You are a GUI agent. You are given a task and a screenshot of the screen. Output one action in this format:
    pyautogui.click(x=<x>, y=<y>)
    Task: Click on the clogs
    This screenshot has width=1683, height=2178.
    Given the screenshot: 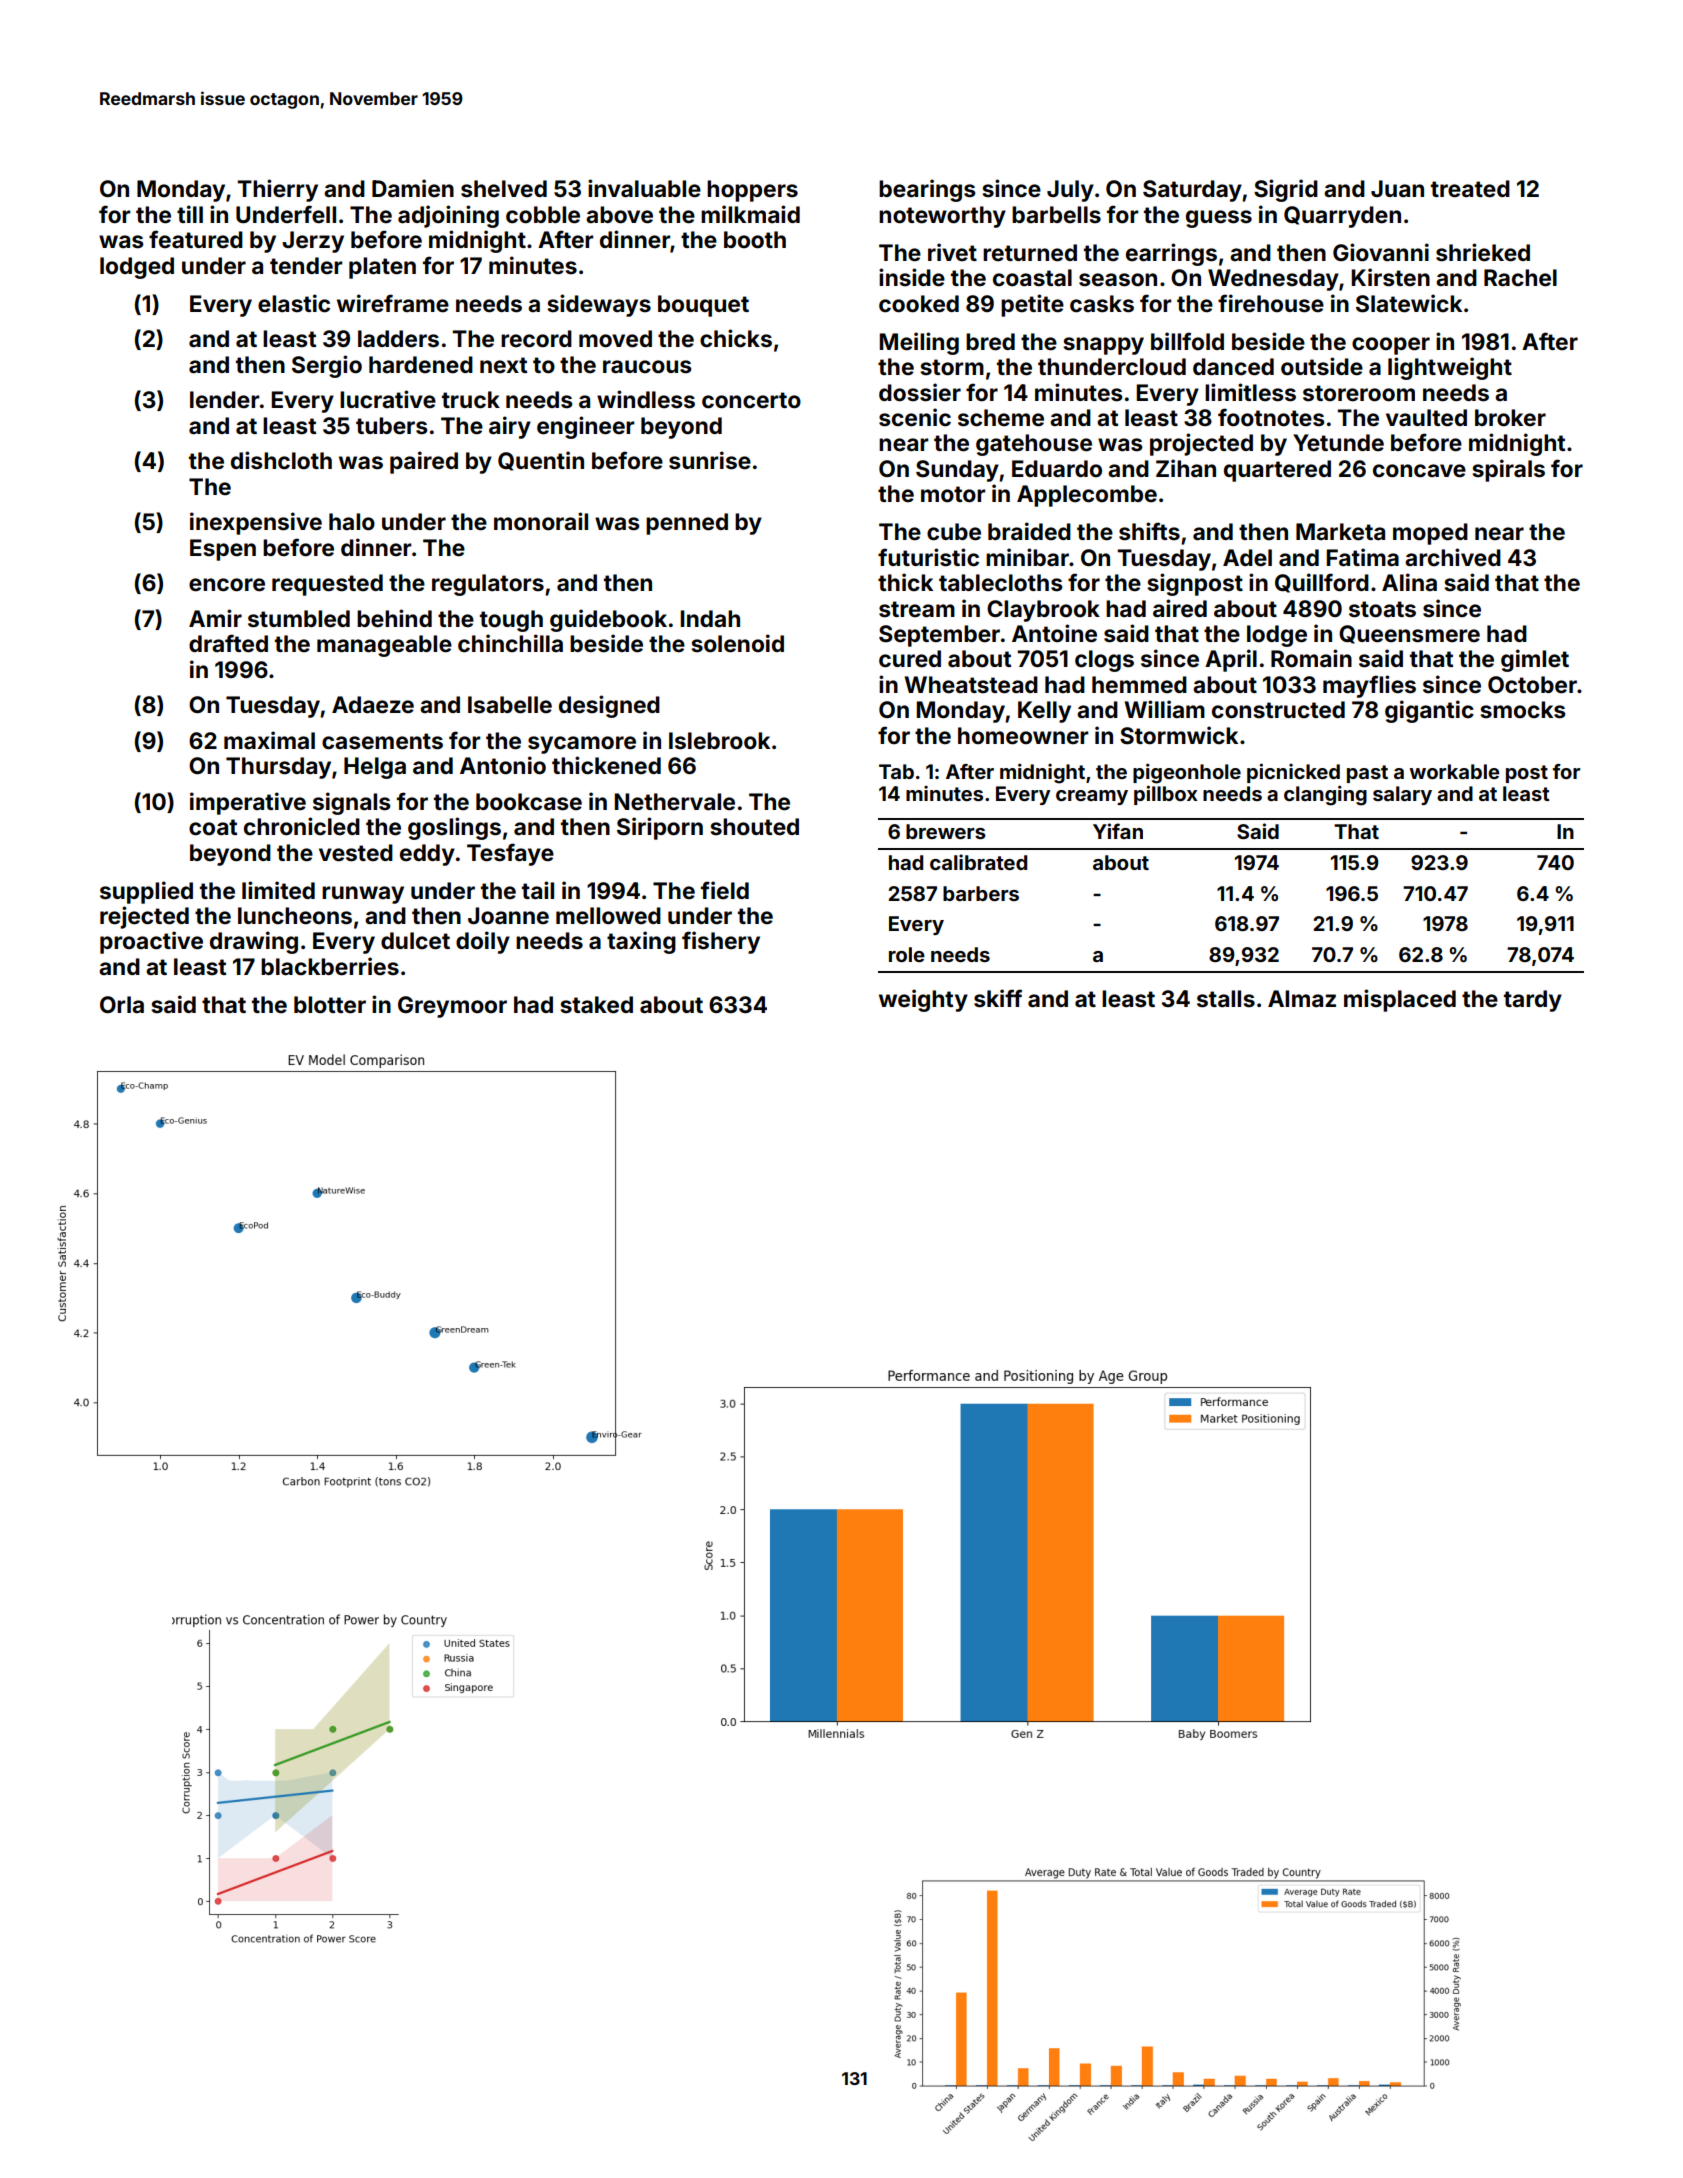 What is the action you would take?
    pyautogui.click(x=1104, y=661)
